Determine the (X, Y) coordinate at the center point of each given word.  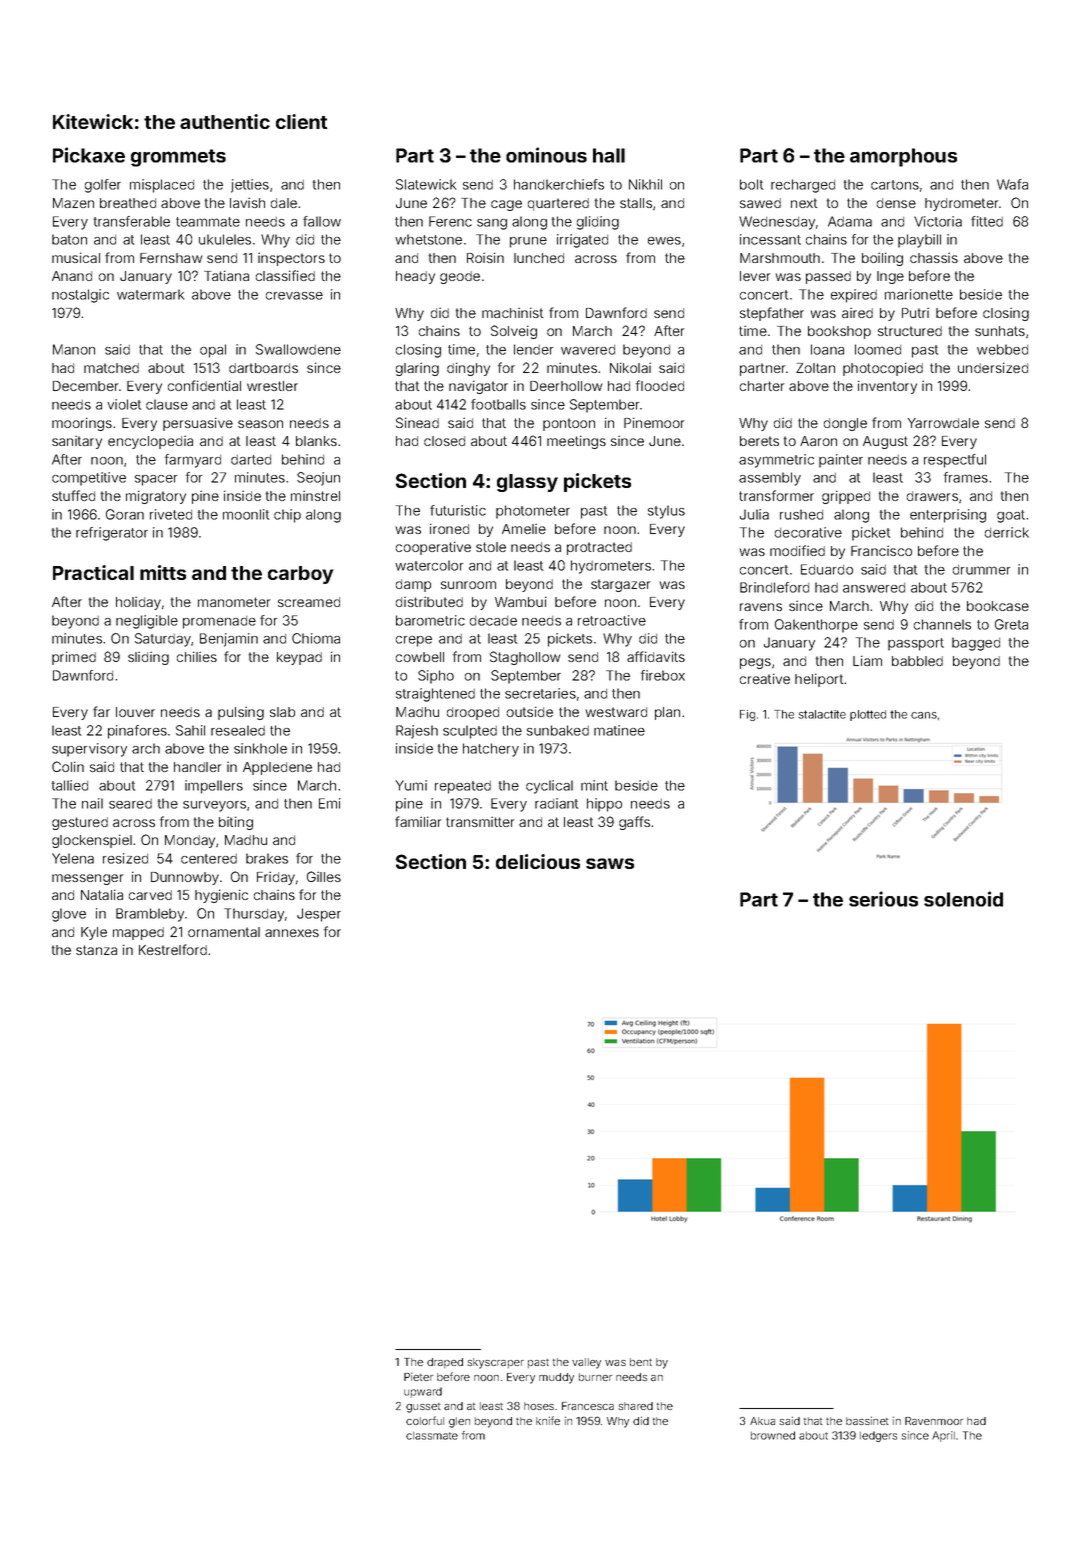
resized (125, 858)
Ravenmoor (934, 1421)
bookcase (998, 606)
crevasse (294, 296)
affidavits (656, 656)
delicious (538, 861)
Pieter (418, 1377)
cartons (895, 185)
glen (459, 1422)
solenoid (963, 899)
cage (506, 205)
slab (282, 712)
